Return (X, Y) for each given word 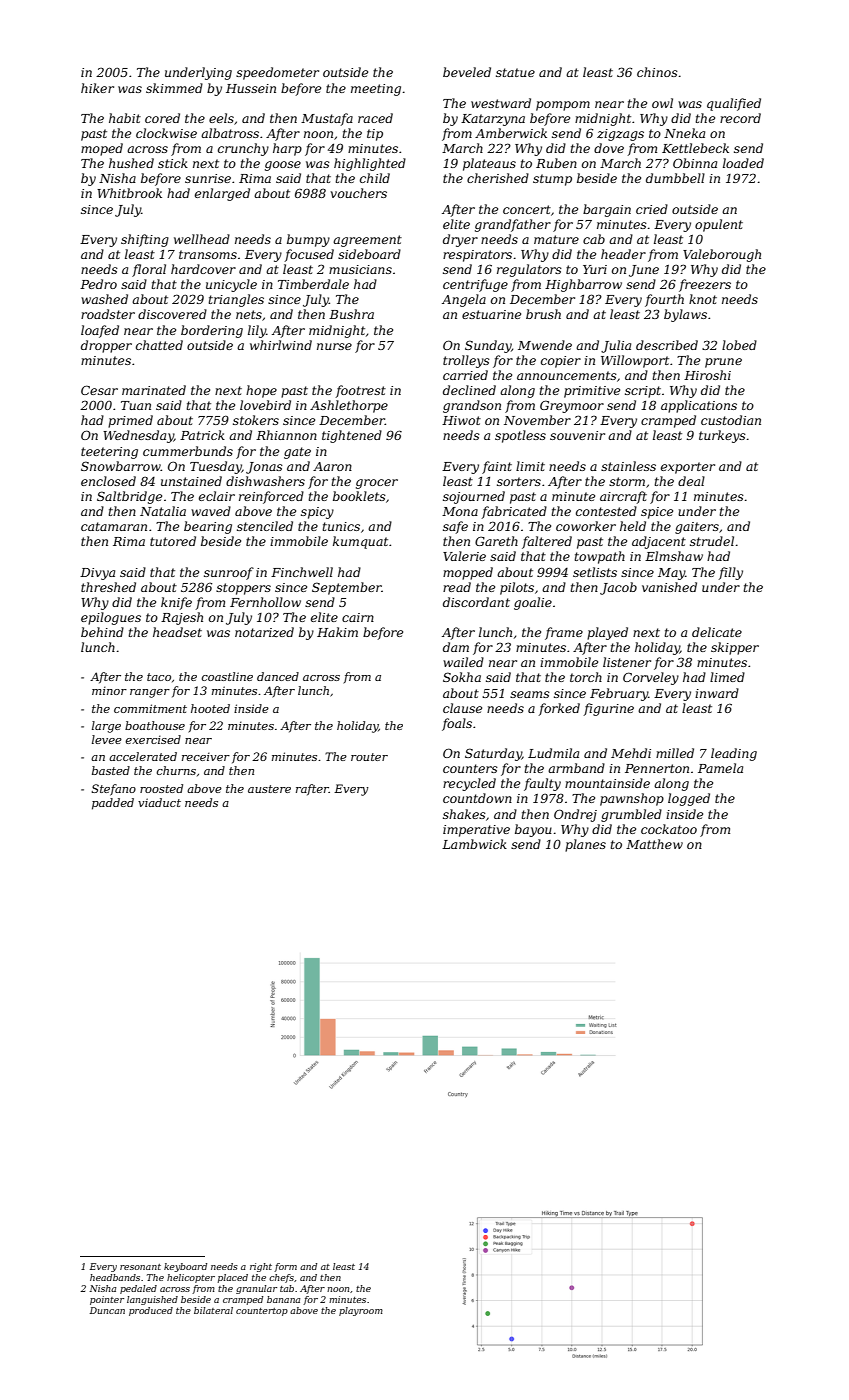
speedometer (277, 73)
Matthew (654, 844)
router (369, 757)
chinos (657, 72)
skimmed (174, 88)
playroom (361, 1311)
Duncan (107, 1310)
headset (177, 632)
